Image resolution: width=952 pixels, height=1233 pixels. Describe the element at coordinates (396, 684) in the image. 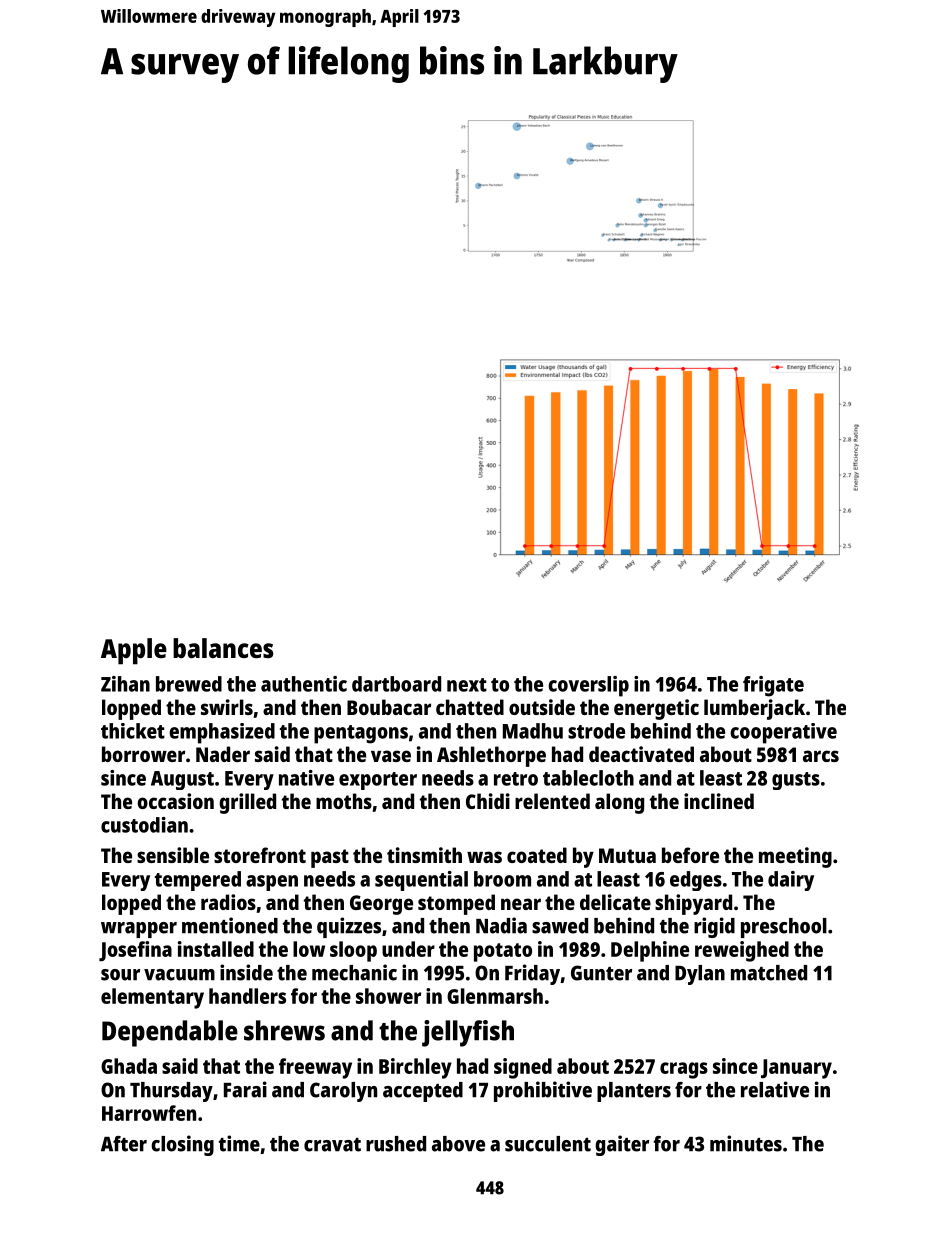

I see `dartboard` at that location.
